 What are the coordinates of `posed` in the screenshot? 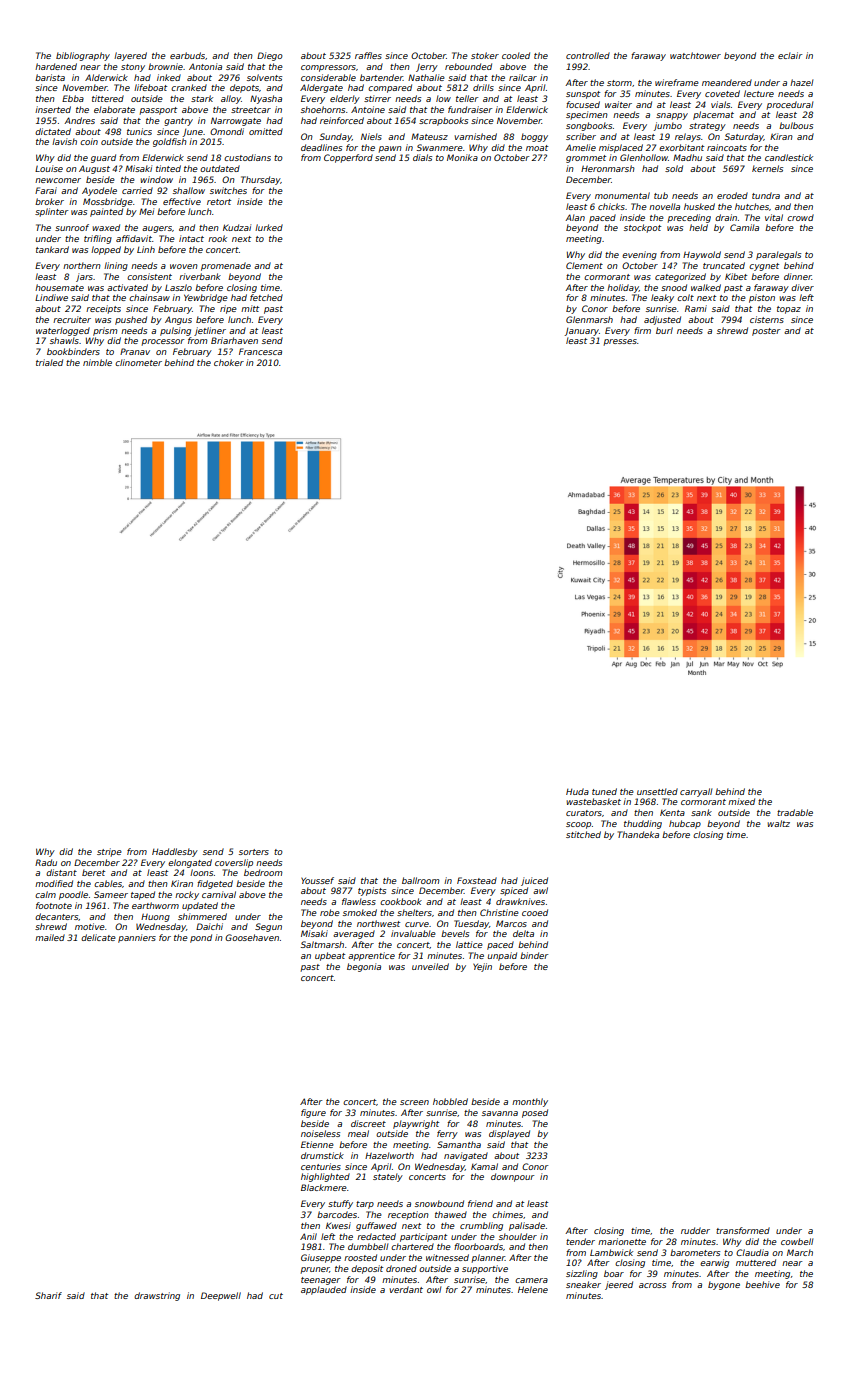 It's located at (535, 1113).
